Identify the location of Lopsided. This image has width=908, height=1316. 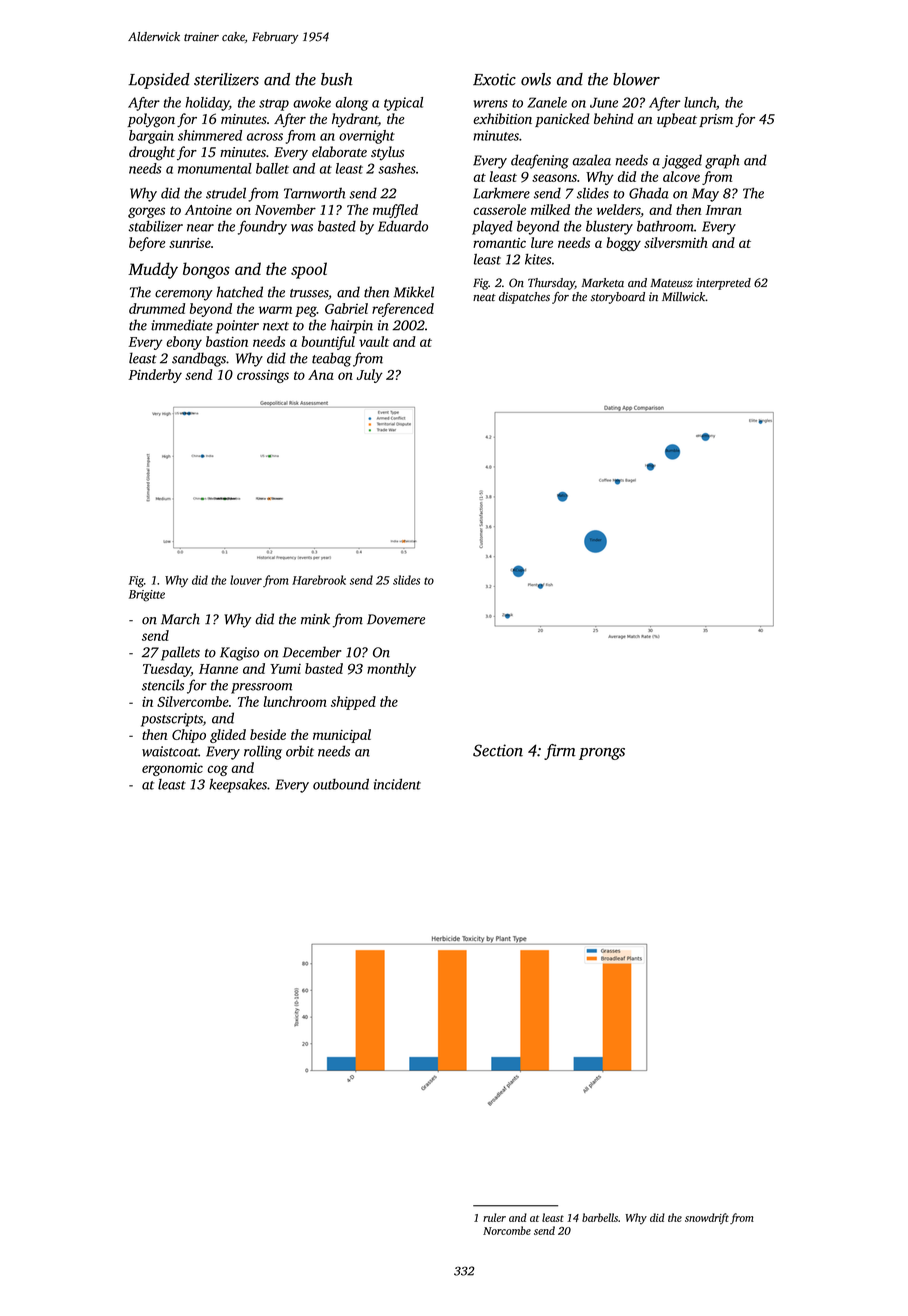
(159, 81).
